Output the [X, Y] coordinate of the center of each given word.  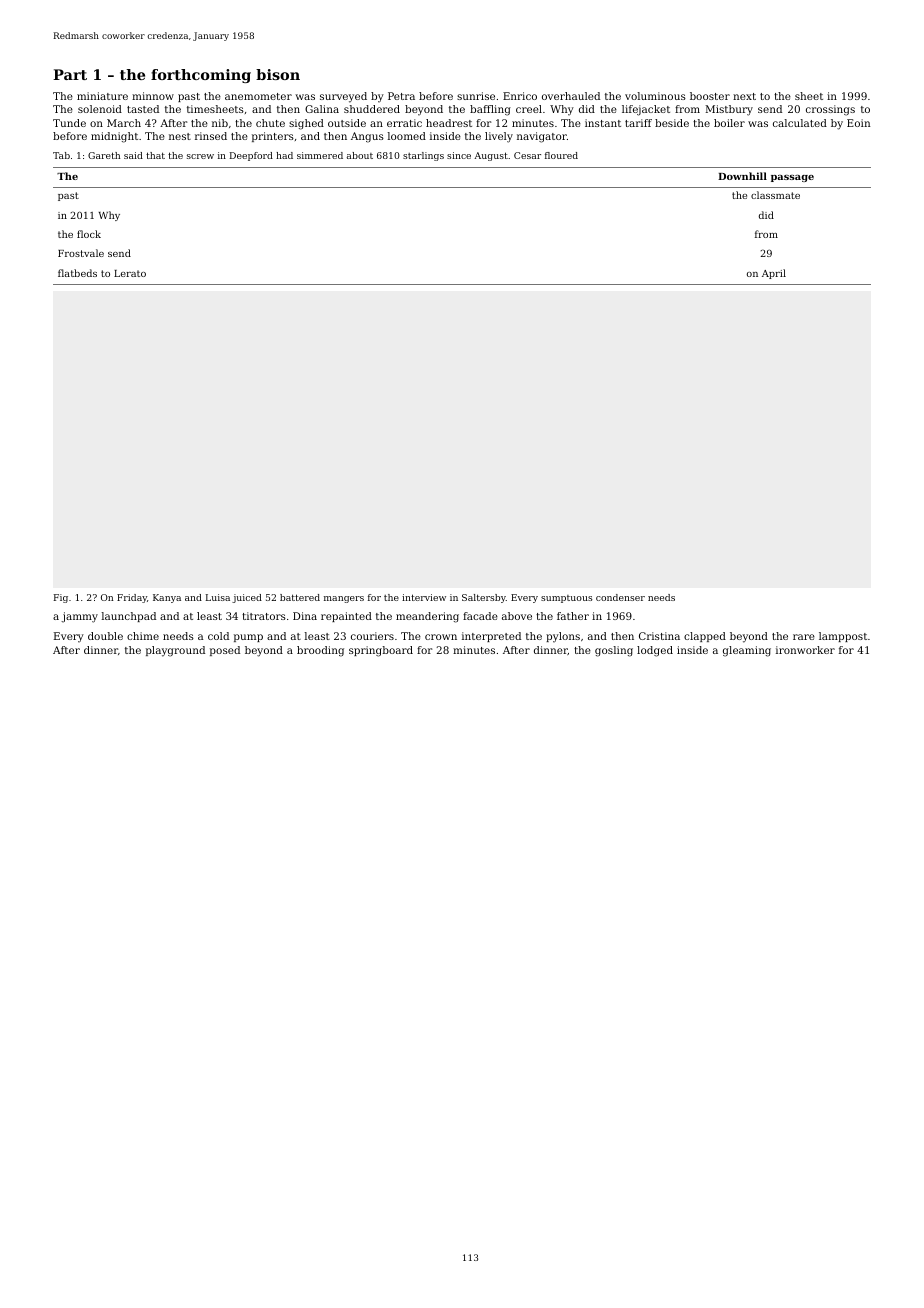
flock [89, 234]
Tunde [69, 123]
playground [175, 651]
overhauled [571, 96]
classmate [775, 195]
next [744, 96]
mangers [344, 599]
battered [300, 597]
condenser [620, 597]
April [774, 274]
